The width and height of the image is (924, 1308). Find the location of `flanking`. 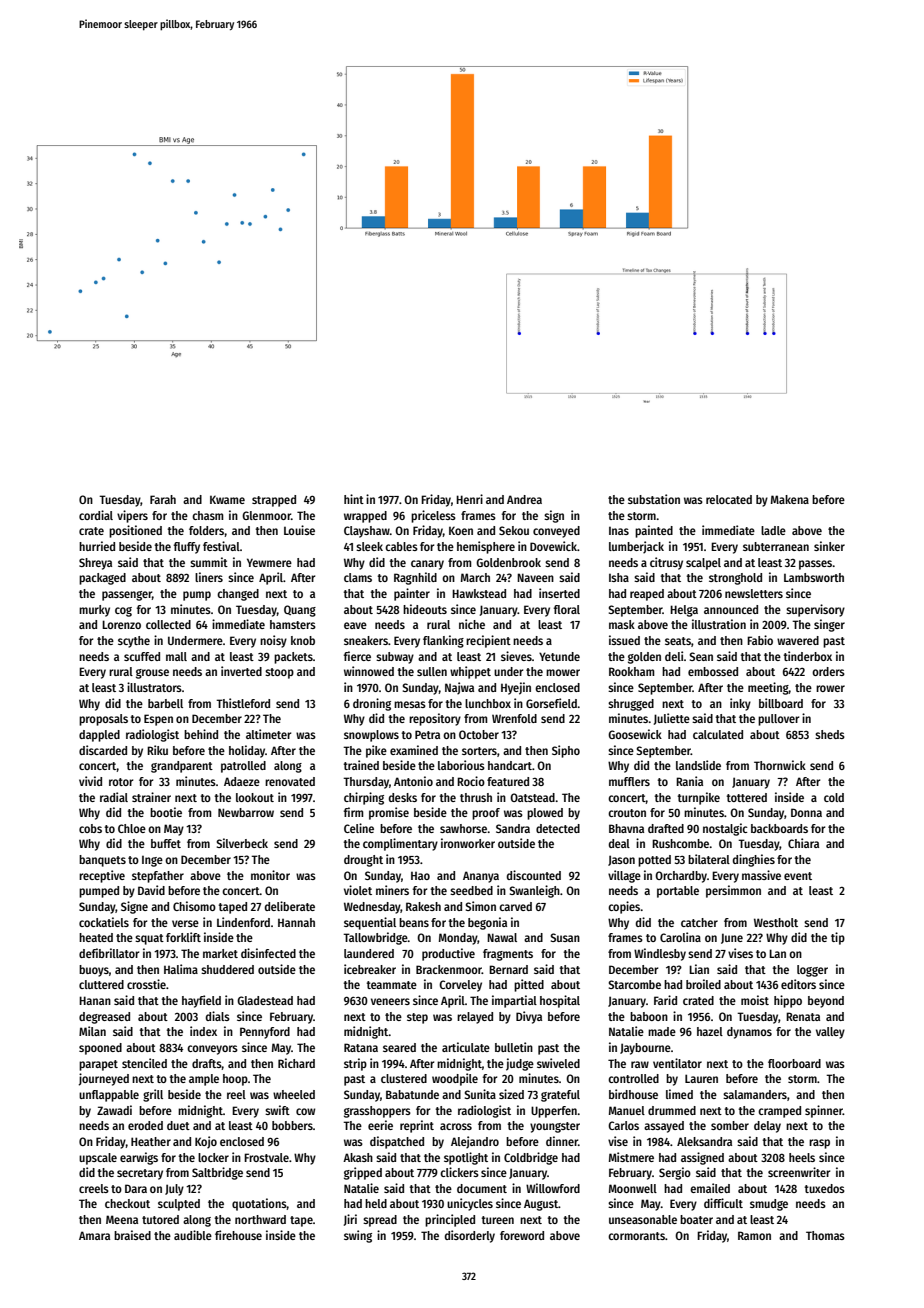

flanking is located at coordinates (443, 641).
